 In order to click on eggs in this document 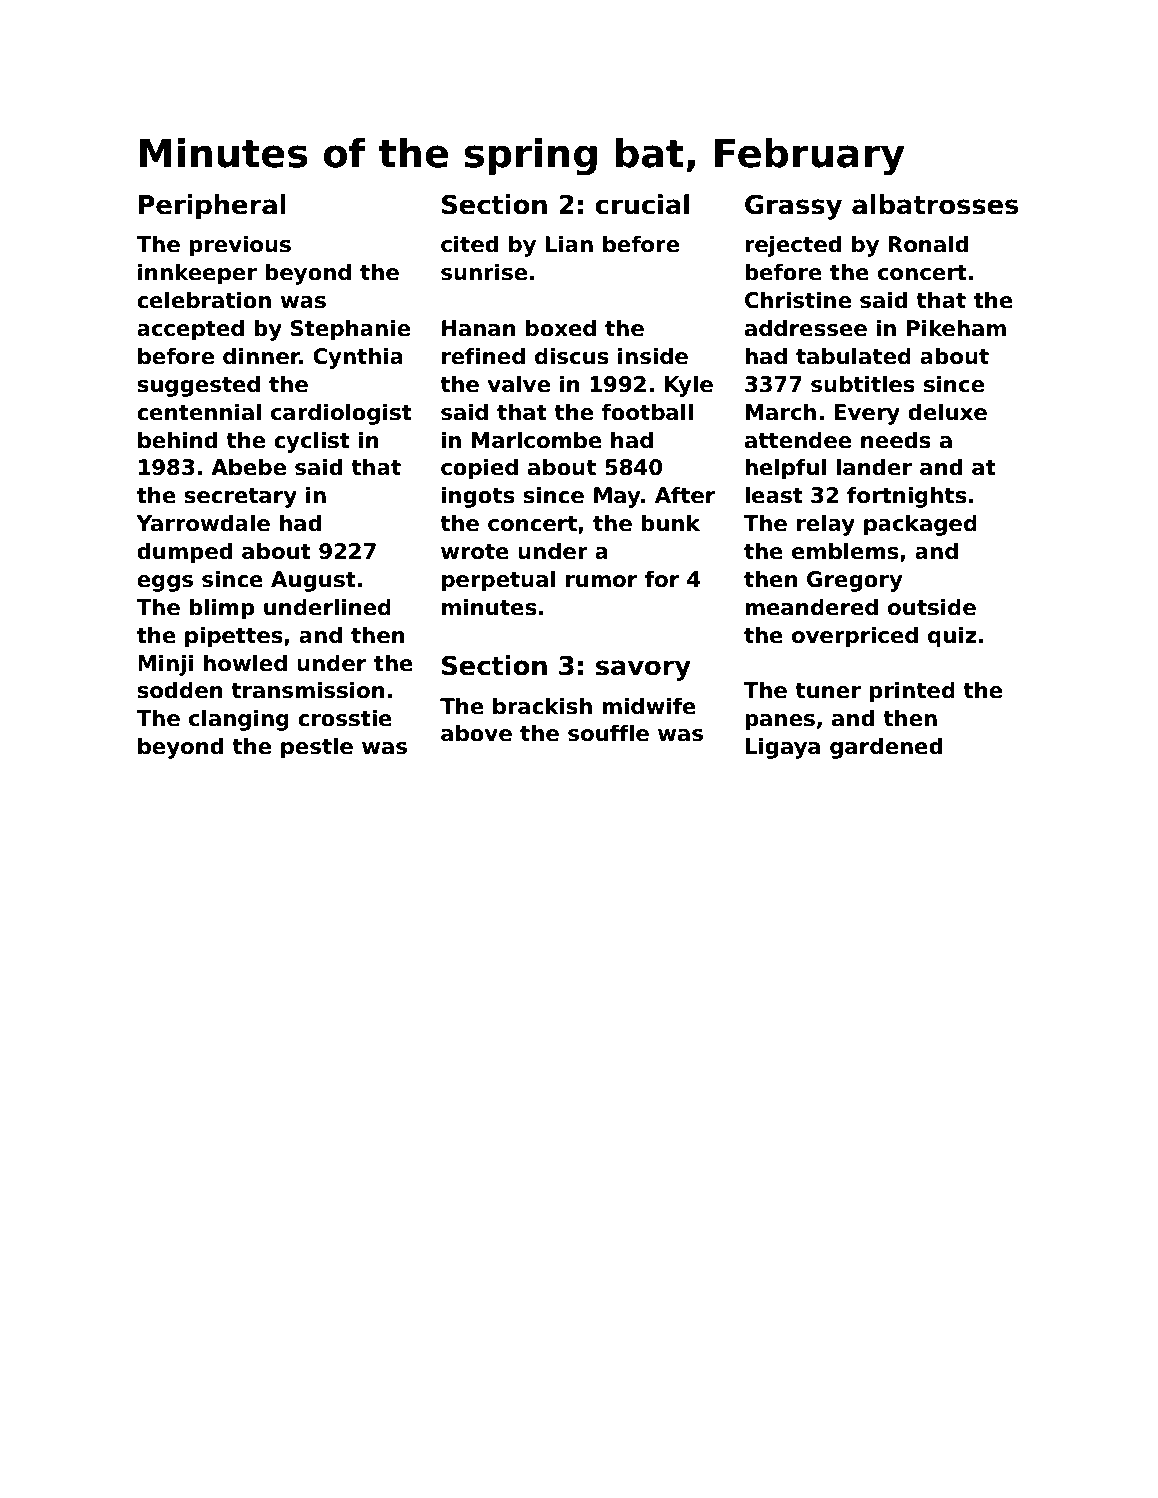, I will do `click(165, 583)`.
